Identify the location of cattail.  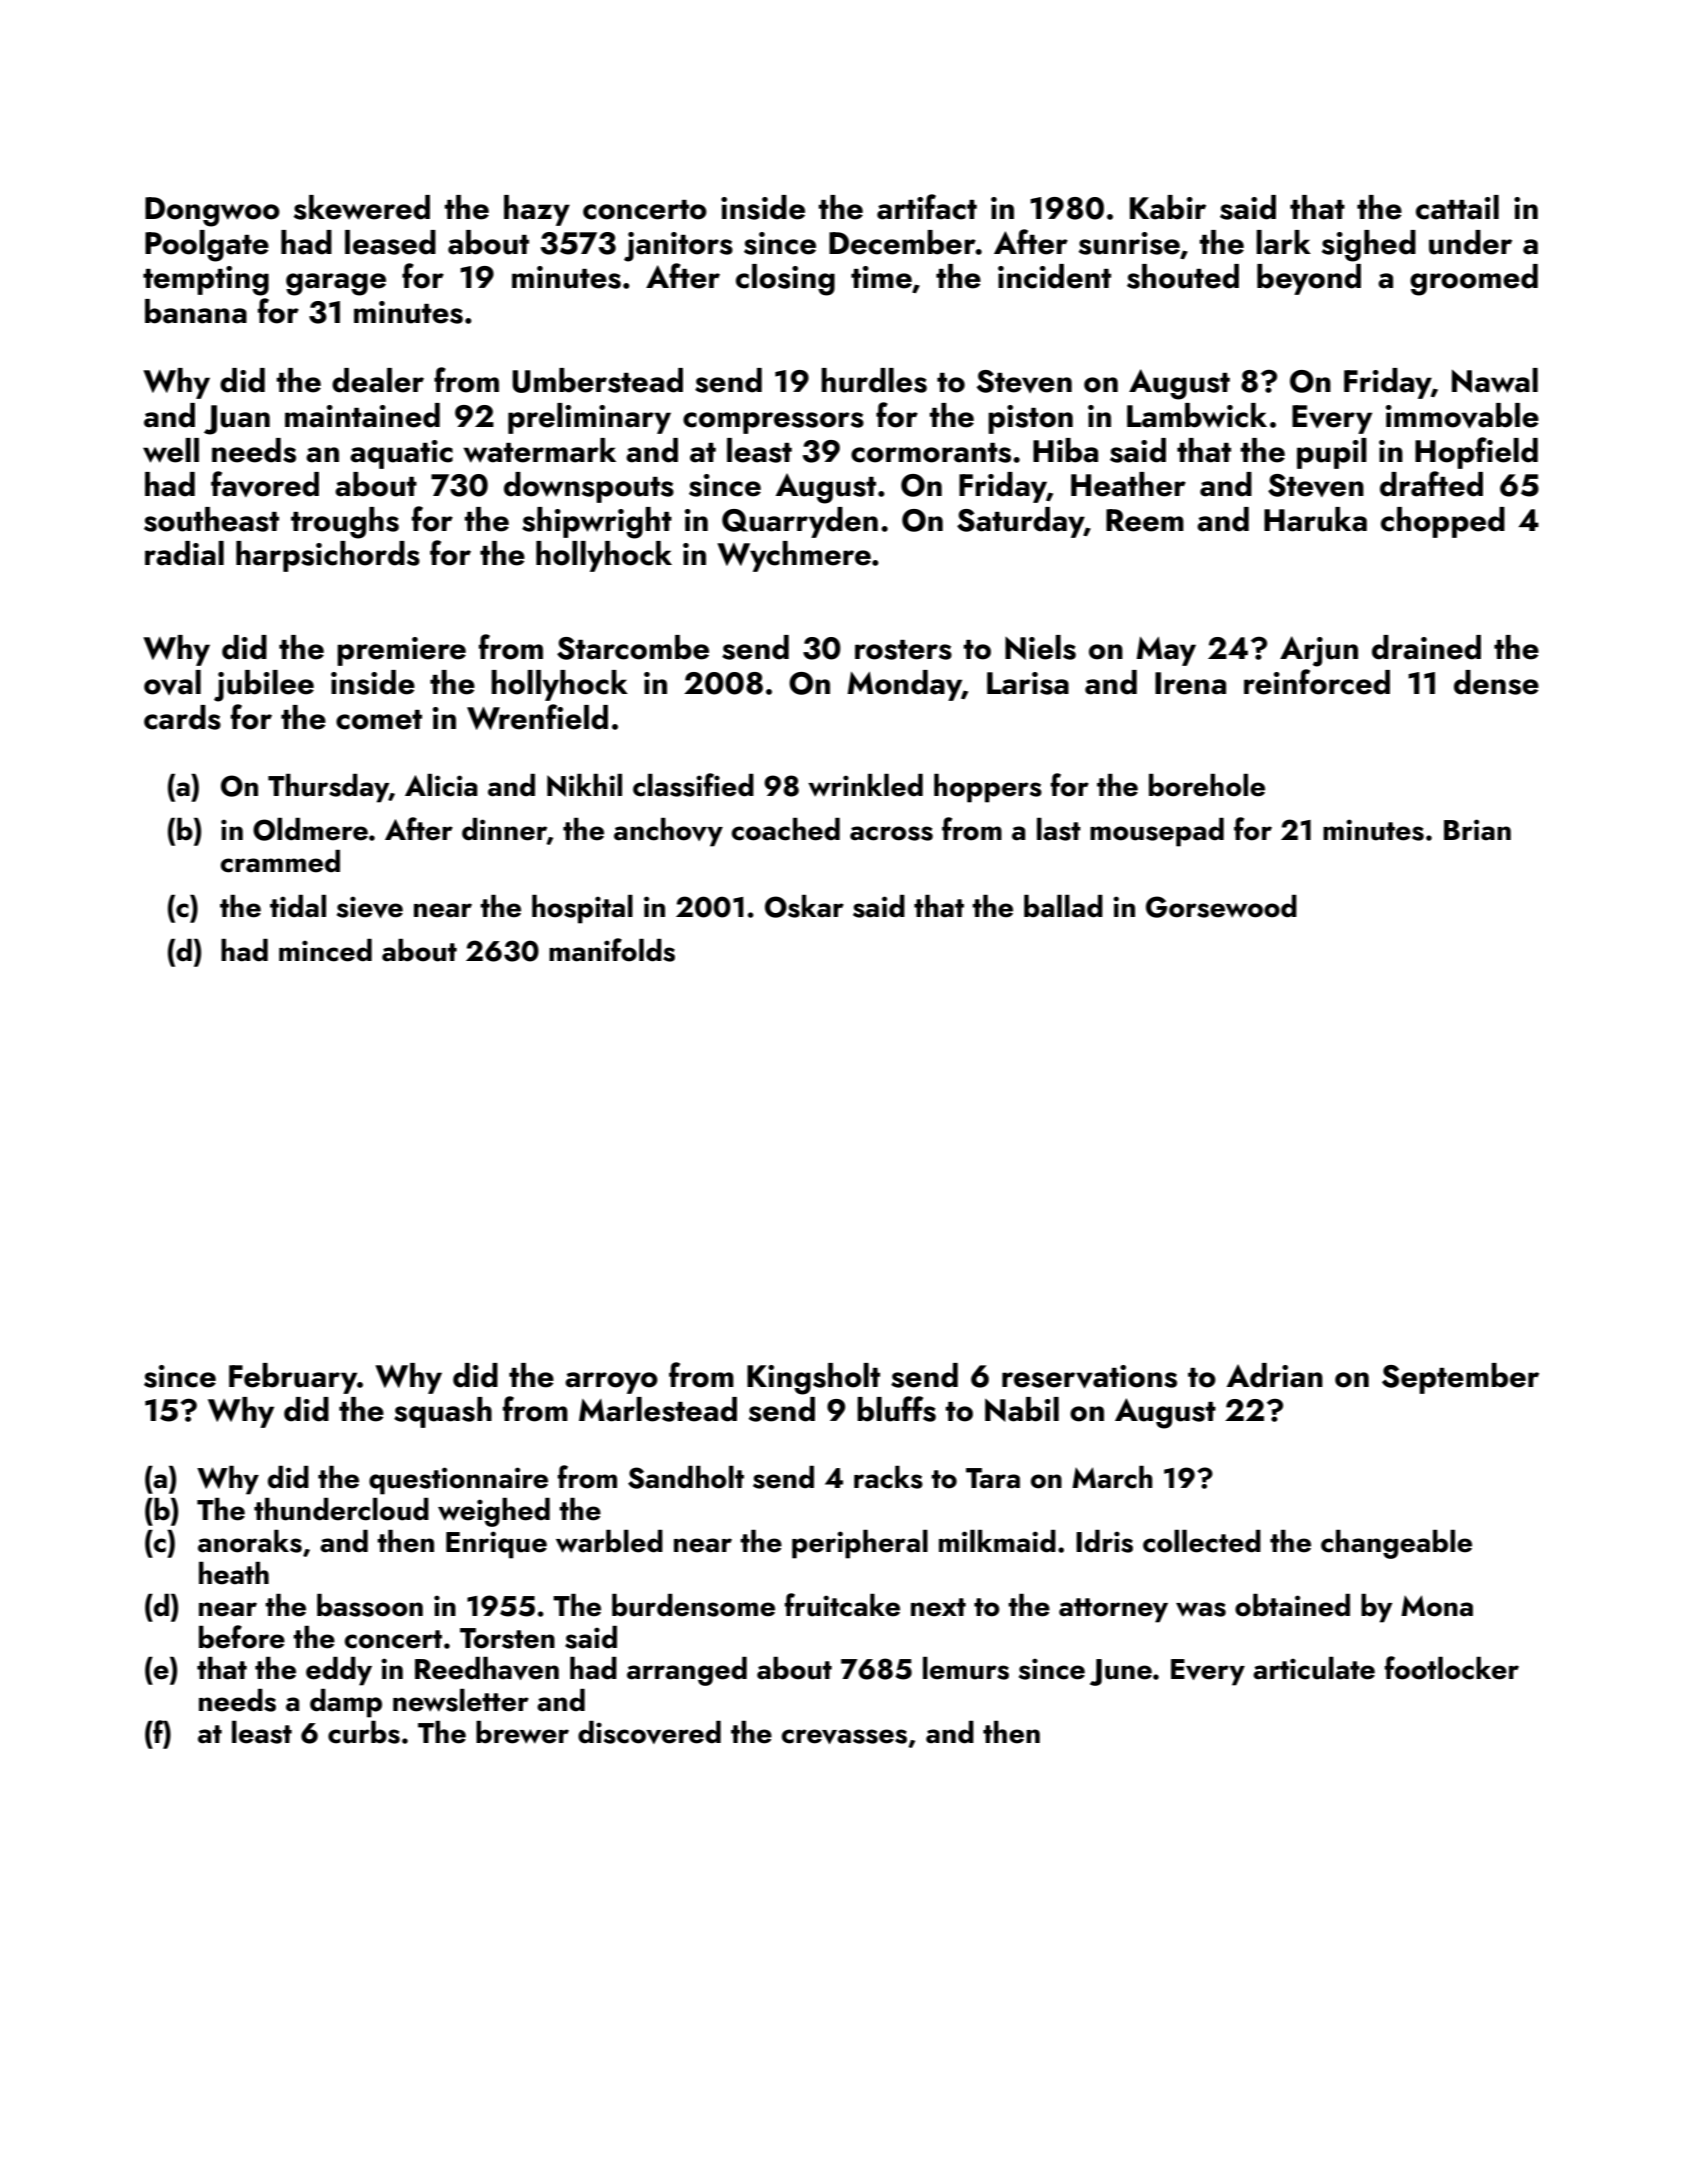
(1457, 207).
